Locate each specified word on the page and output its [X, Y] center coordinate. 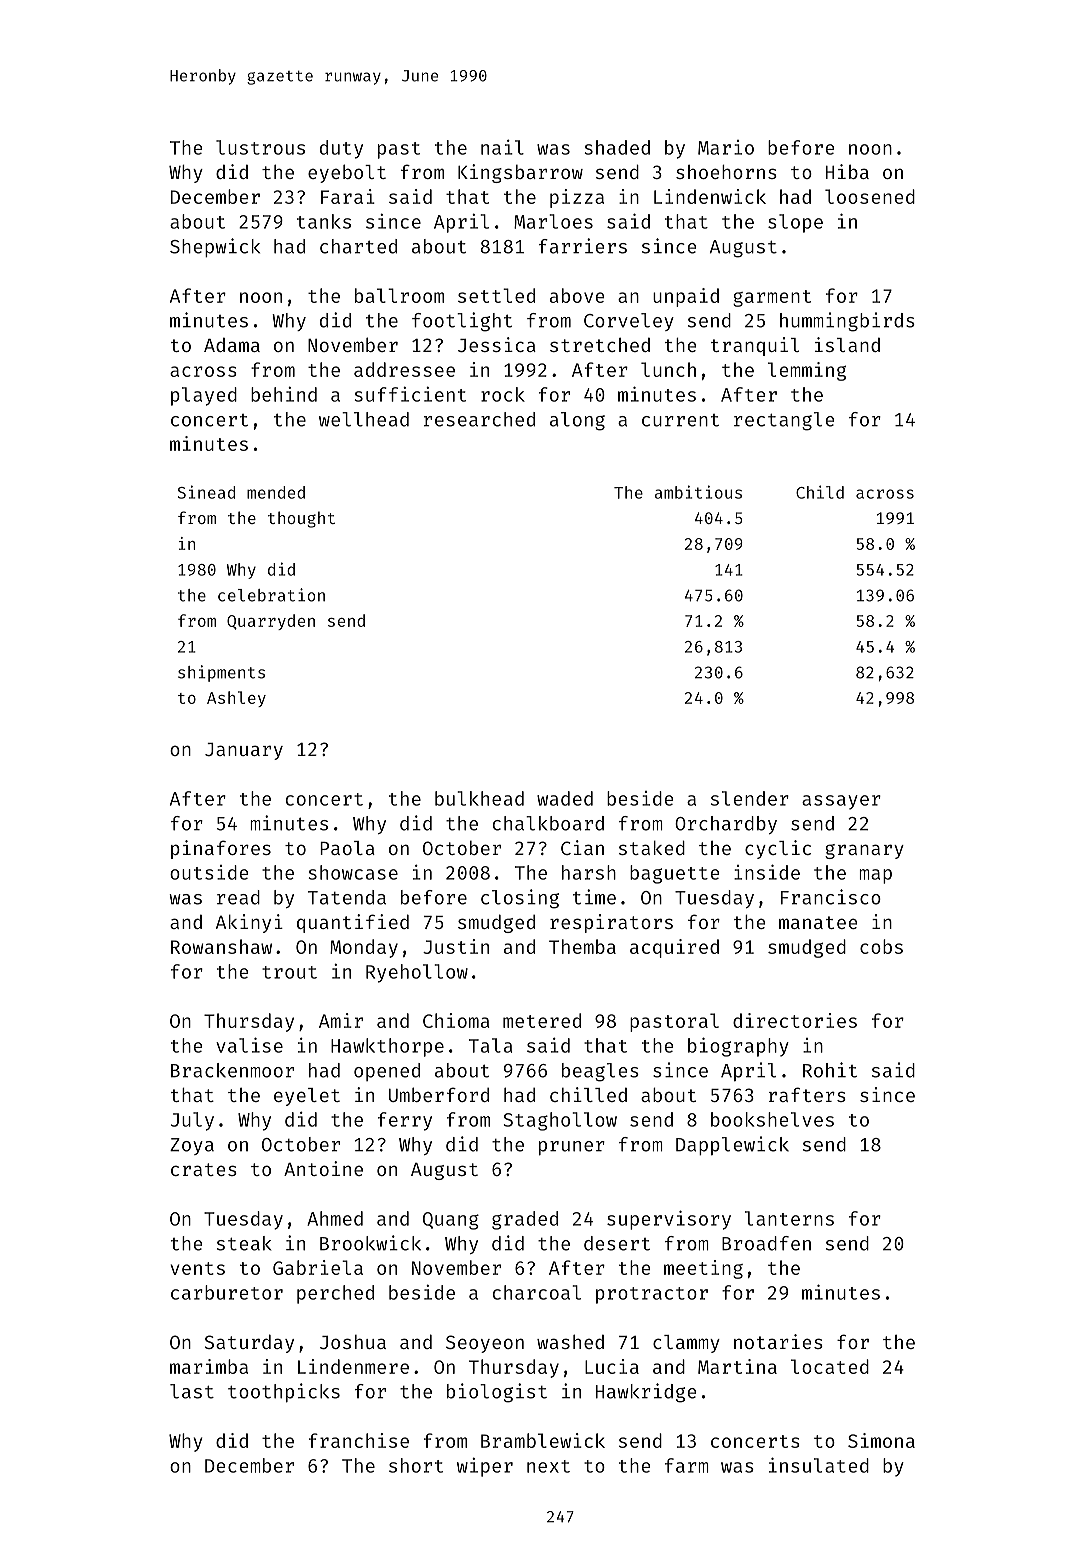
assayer [841, 802]
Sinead [206, 492]
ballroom [399, 295]
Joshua [353, 1342]
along [577, 421]
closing [520, 899]
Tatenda [347, 897]
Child [820, 492]
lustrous [260, 147]
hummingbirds [847, 322]
